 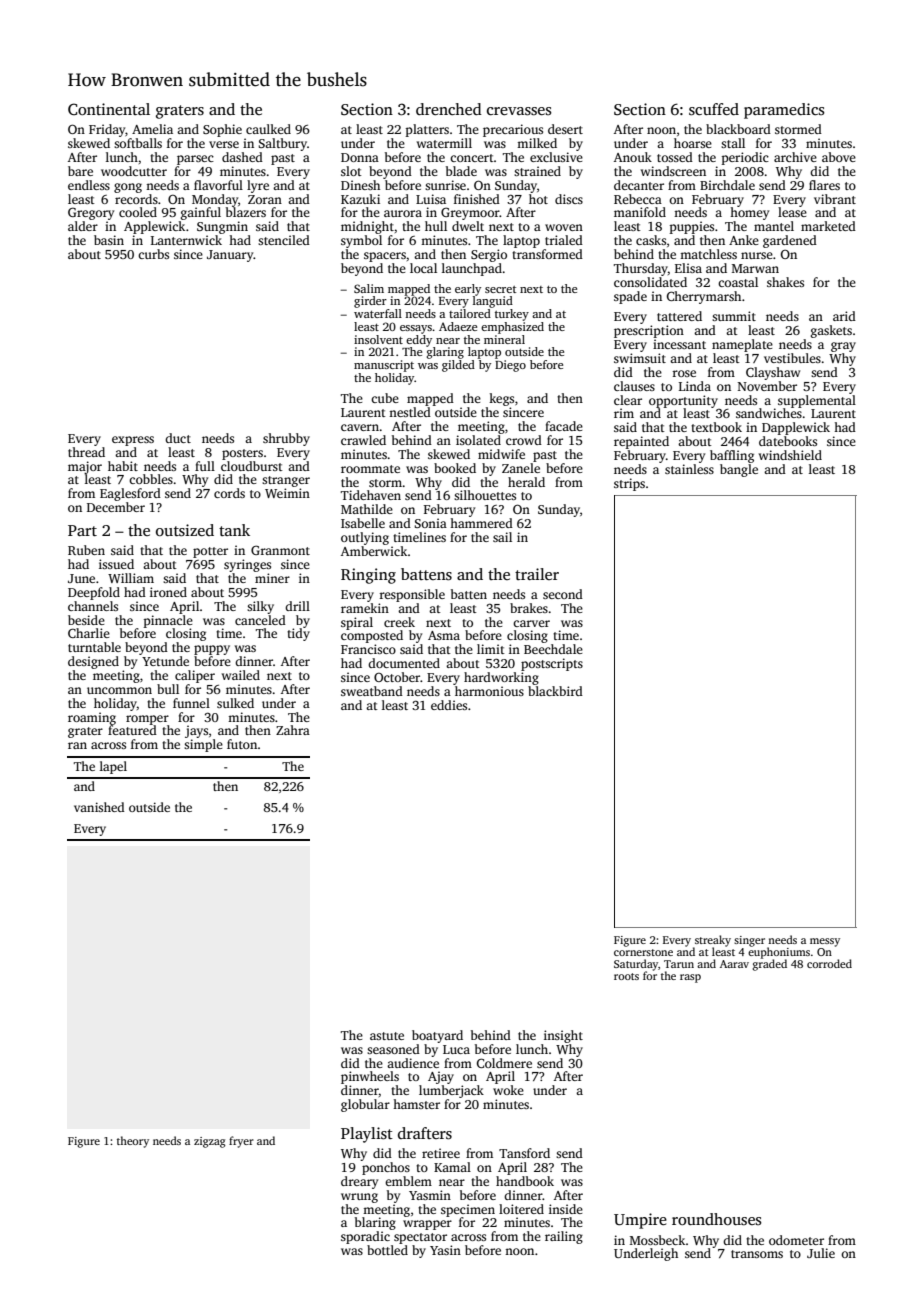 I want to click on brakes, so click(x=529, y=608).
